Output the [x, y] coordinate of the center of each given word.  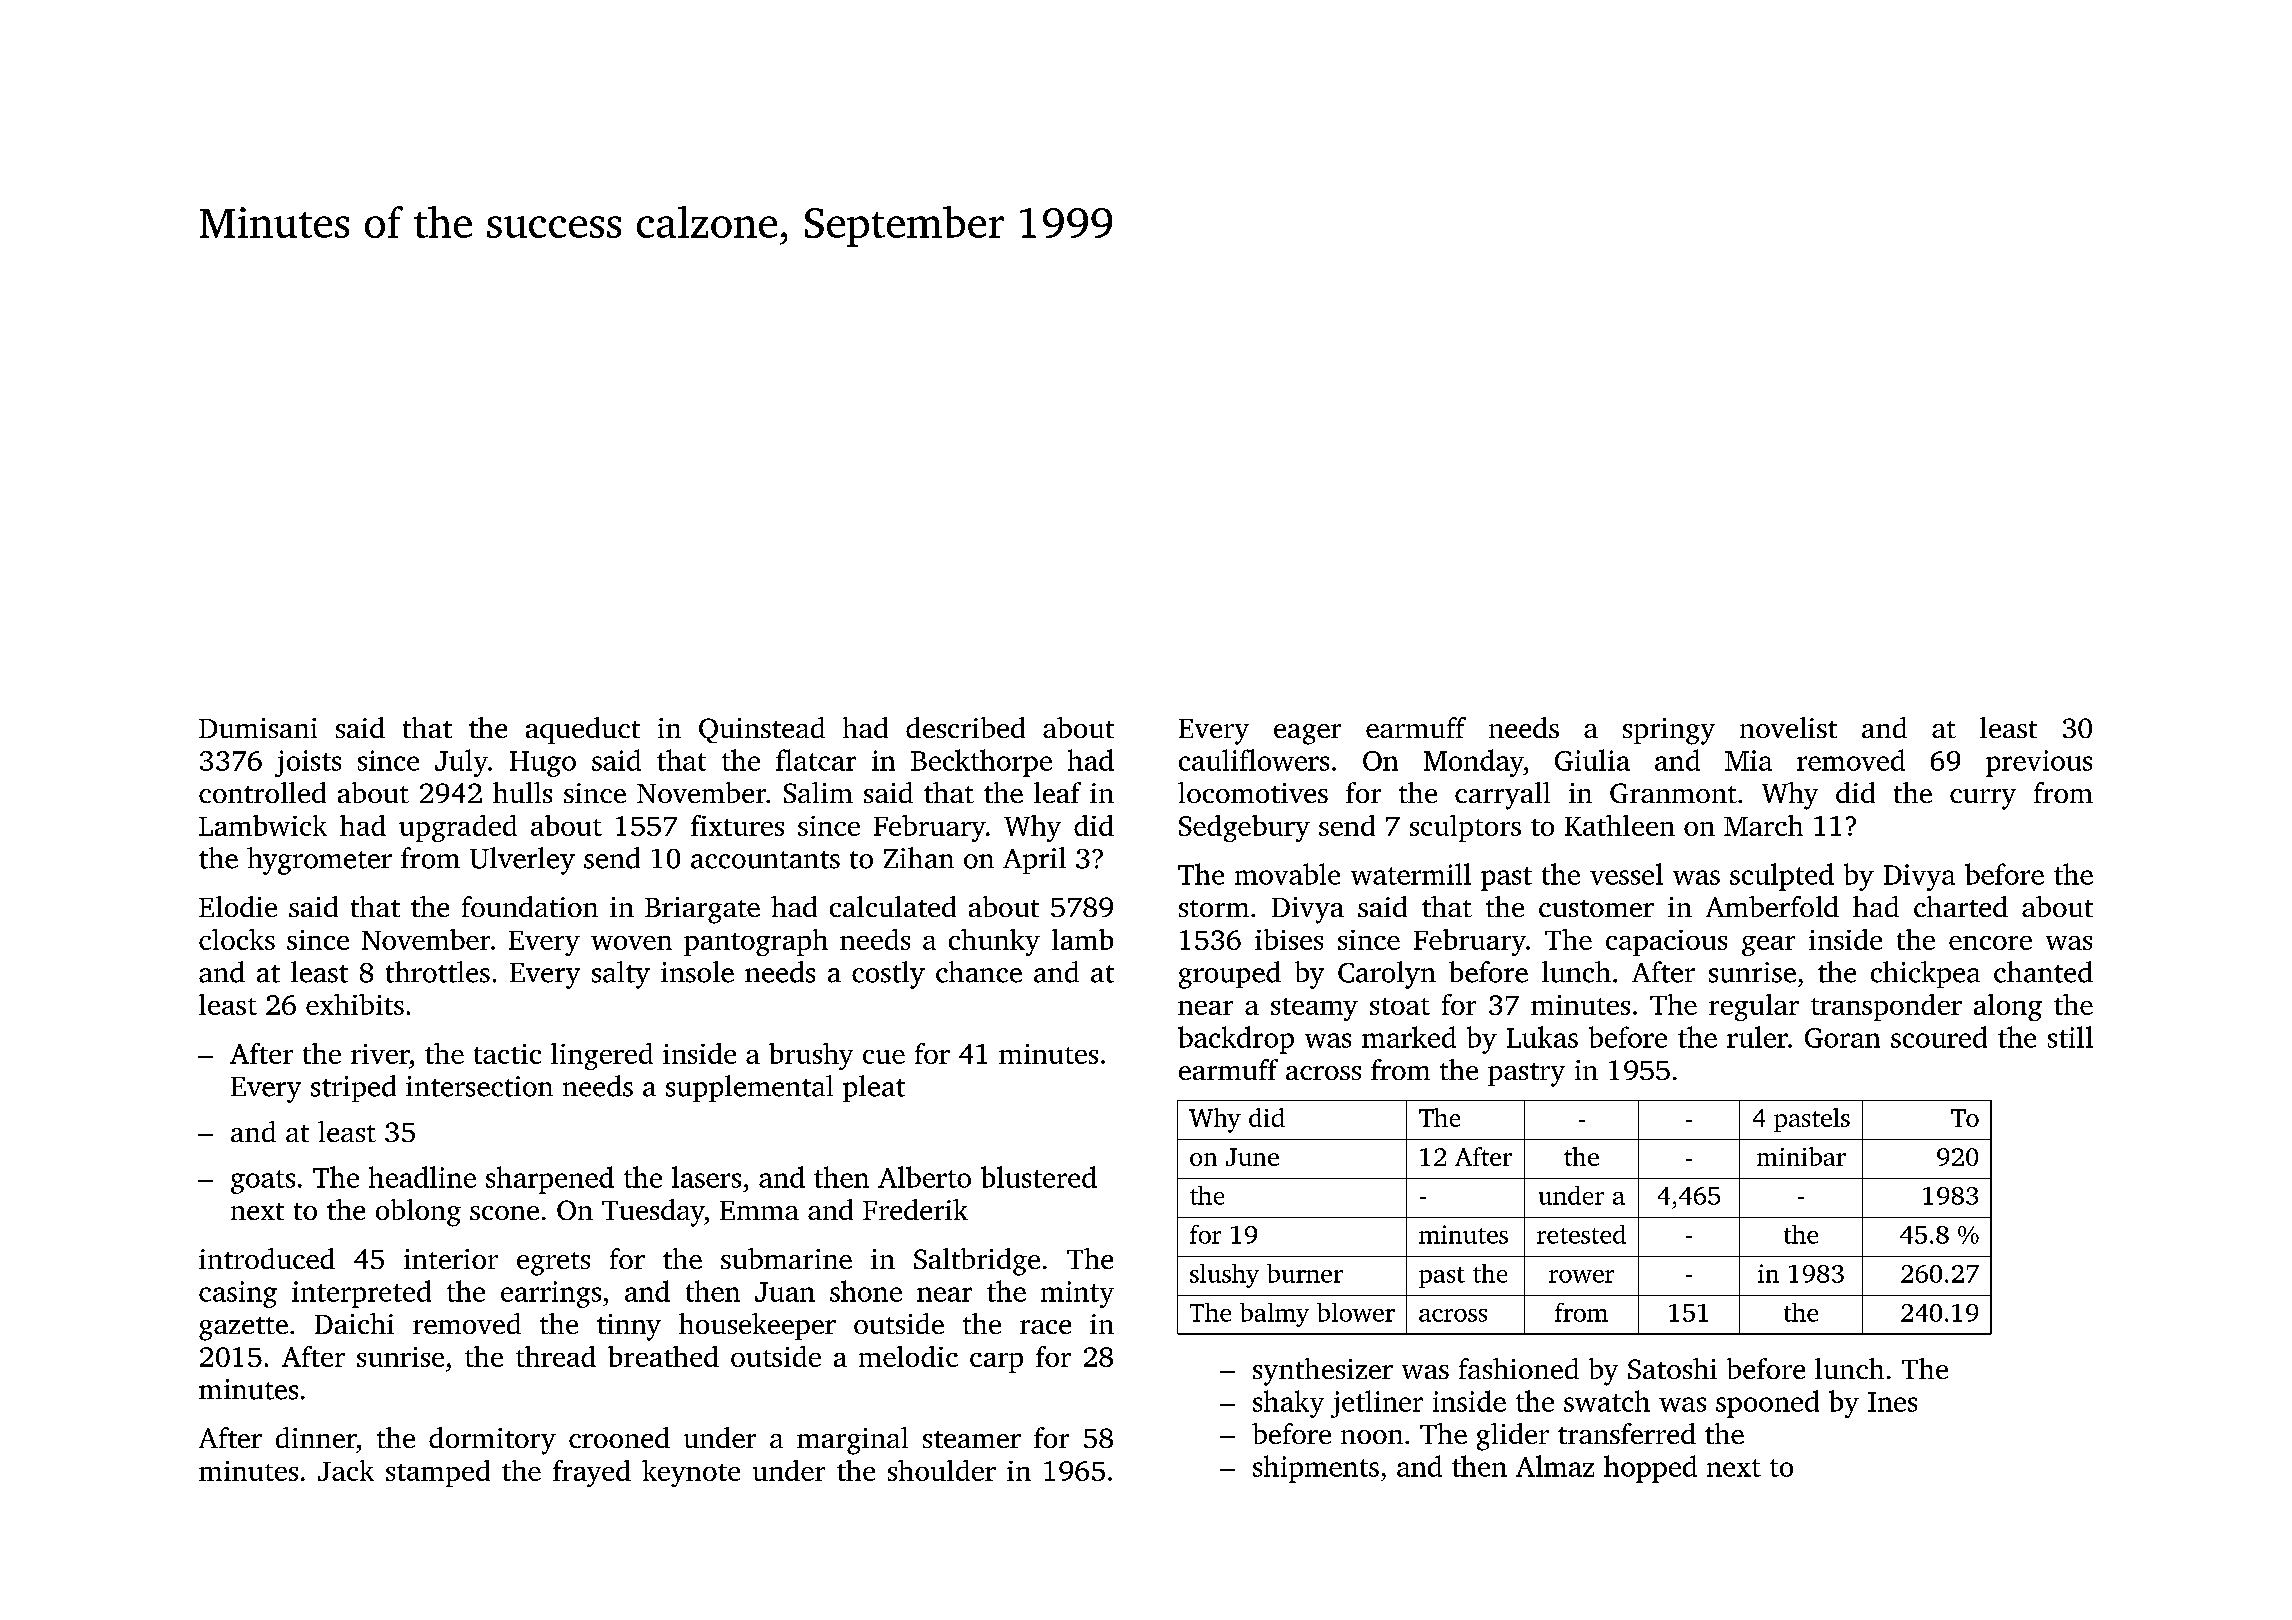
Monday [1474, 763]
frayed [592, 1473]
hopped [1650, 1469]
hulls [522, 792]
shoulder [942, 1470]
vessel [1626, 874]
